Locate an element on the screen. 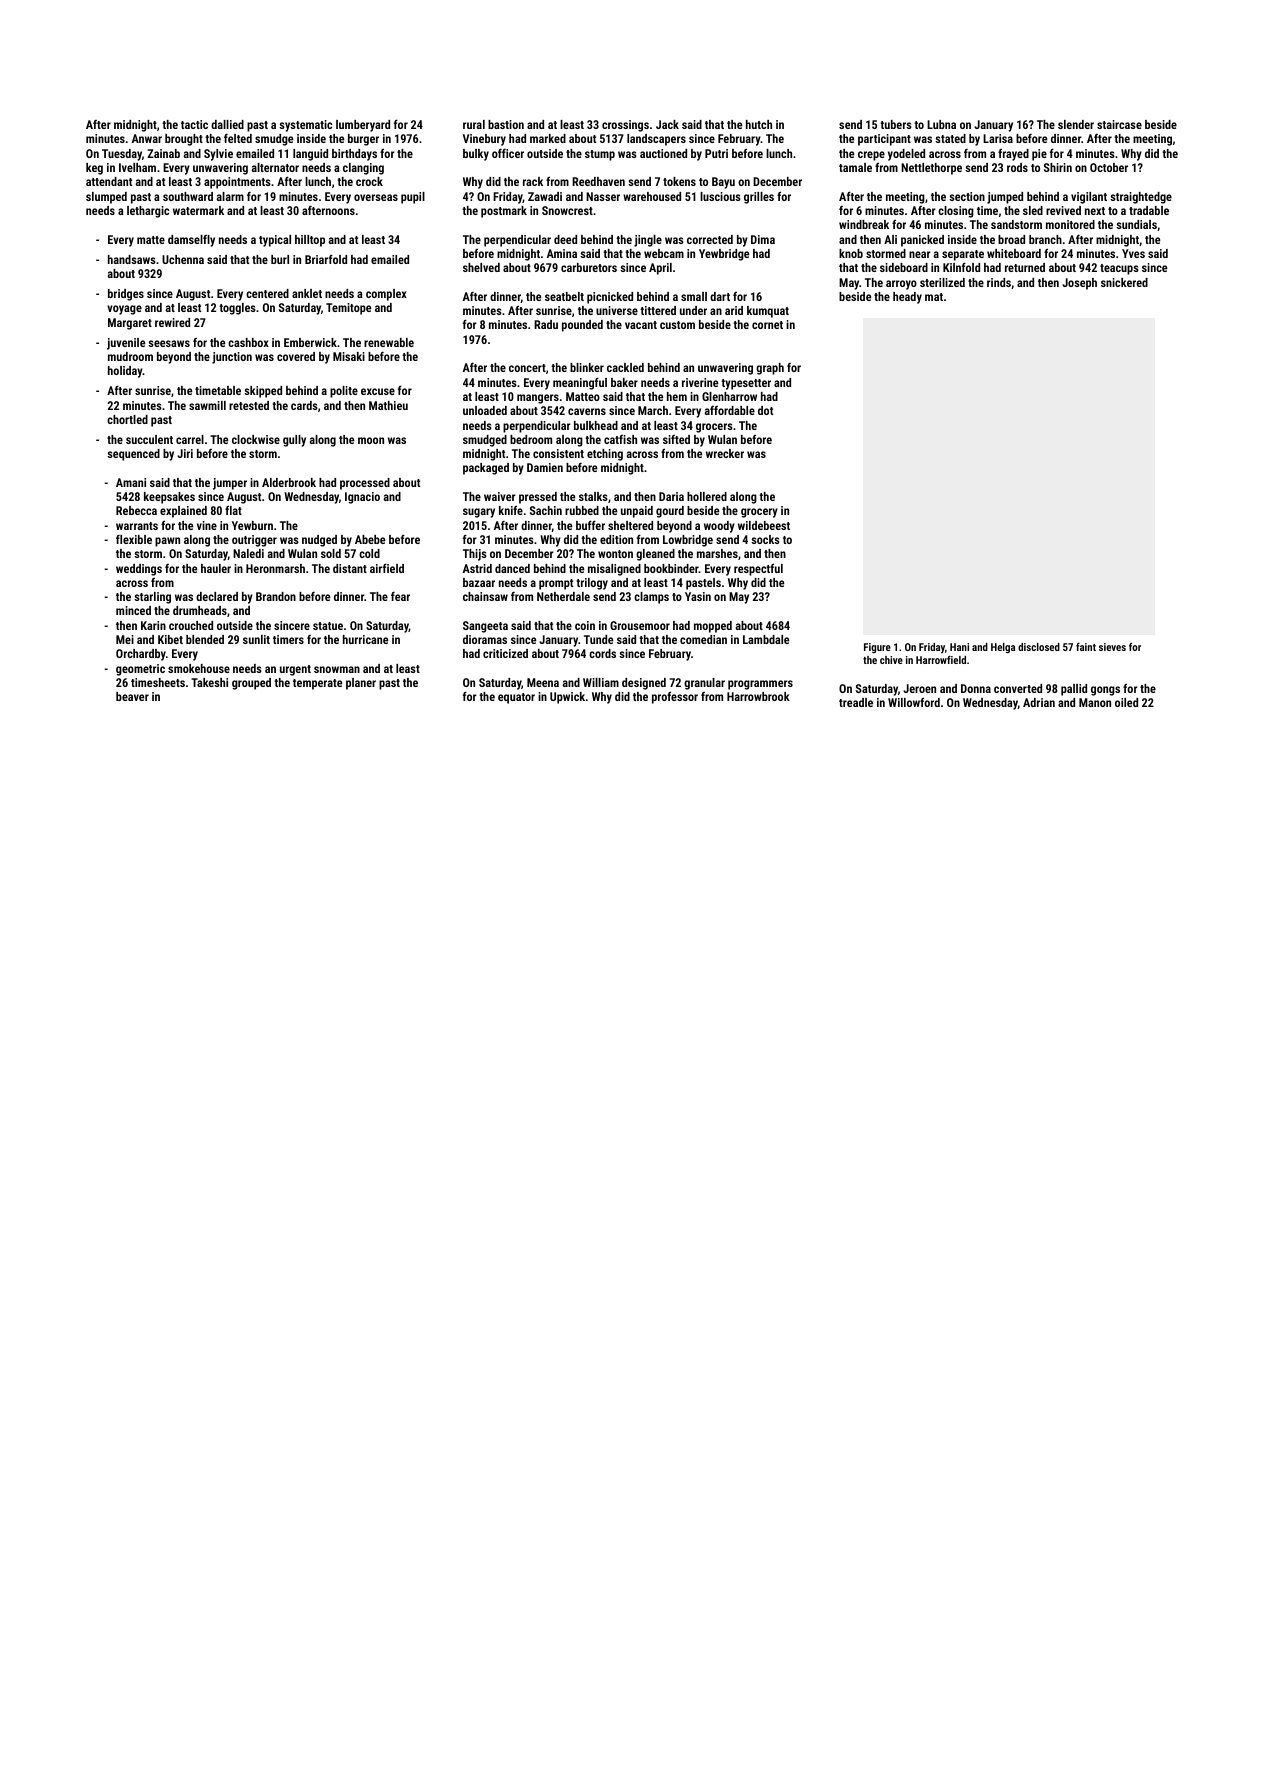 This screenshot has width=1265, height=1790. bastion is located at coordinates (506, 124).
